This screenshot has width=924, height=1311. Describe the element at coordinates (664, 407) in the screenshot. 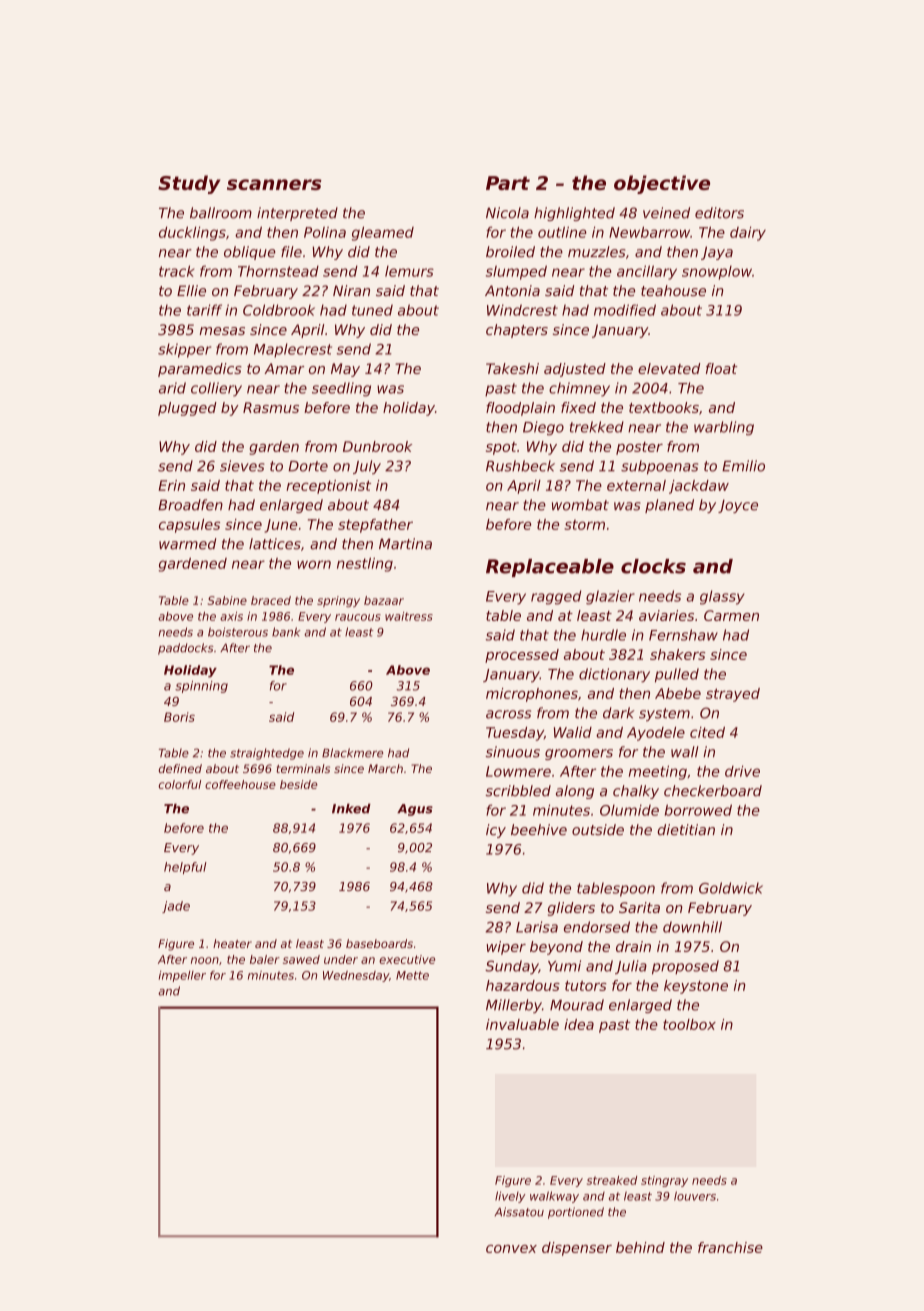

I see `textbooks` at that location.
